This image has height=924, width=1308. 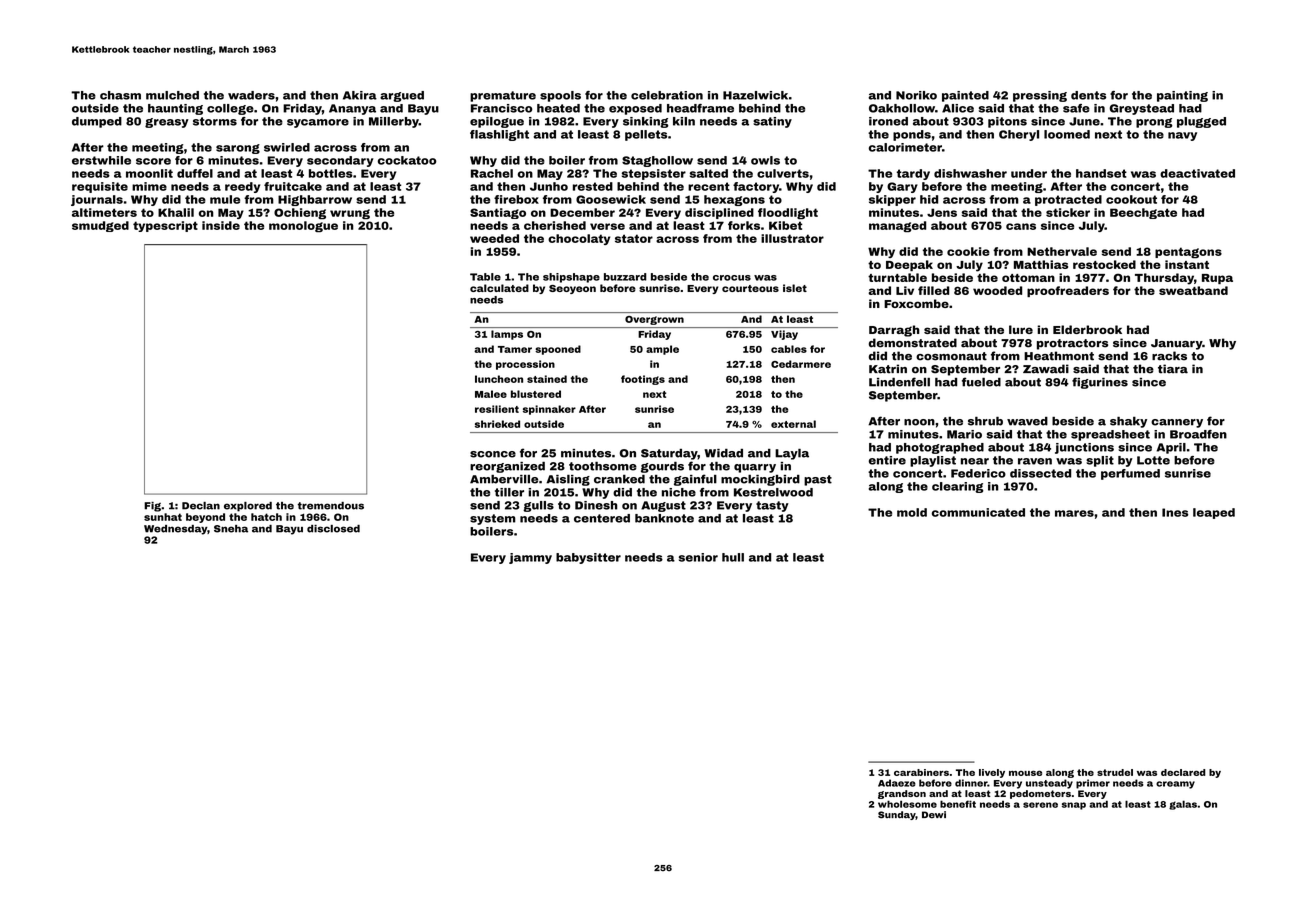 What do you see at coordinates (897, 815) in the image?
I see `Sunday` at bounding box center [897, 815].
